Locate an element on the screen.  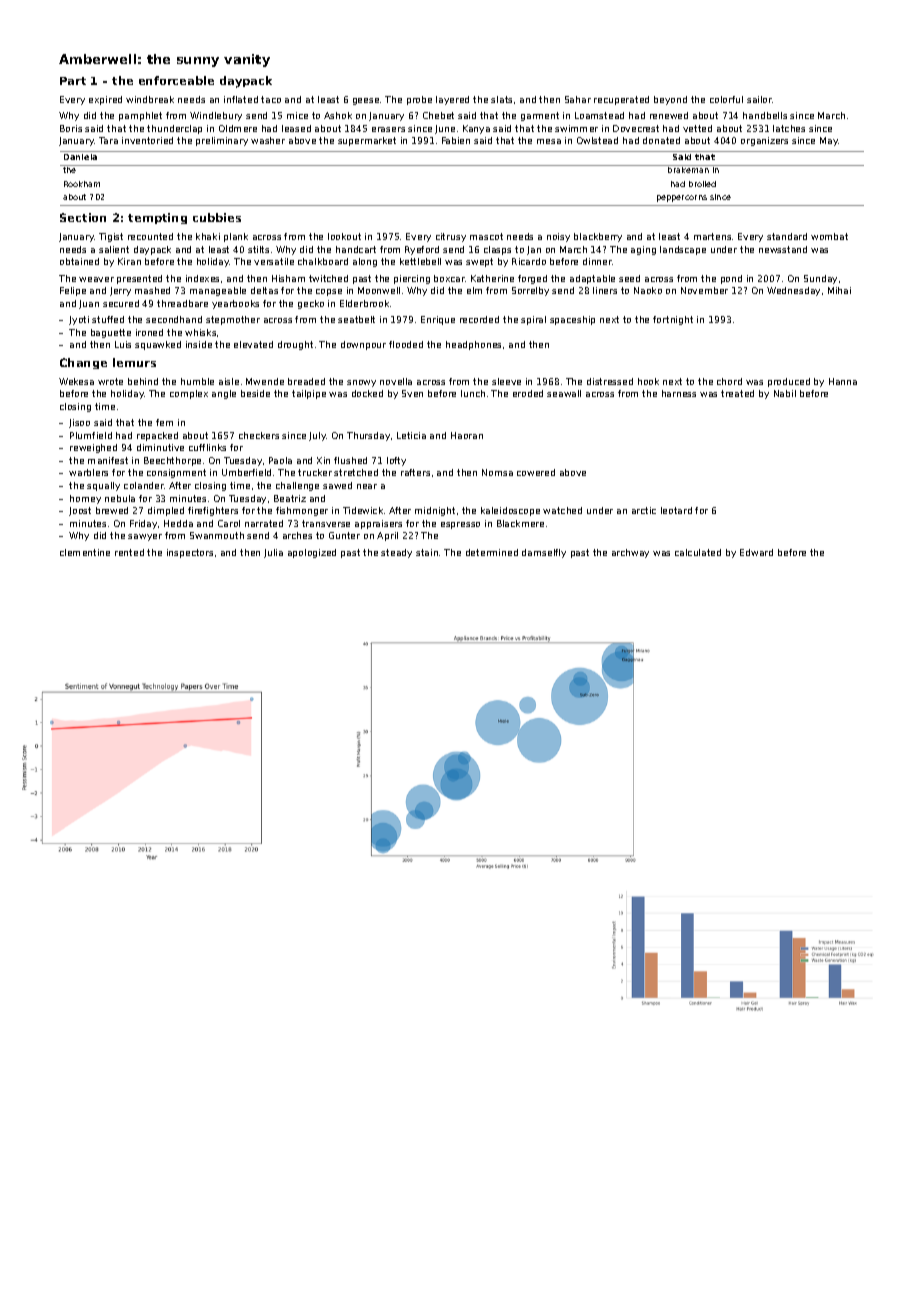
renewed is located at coordinates (669, 115).
